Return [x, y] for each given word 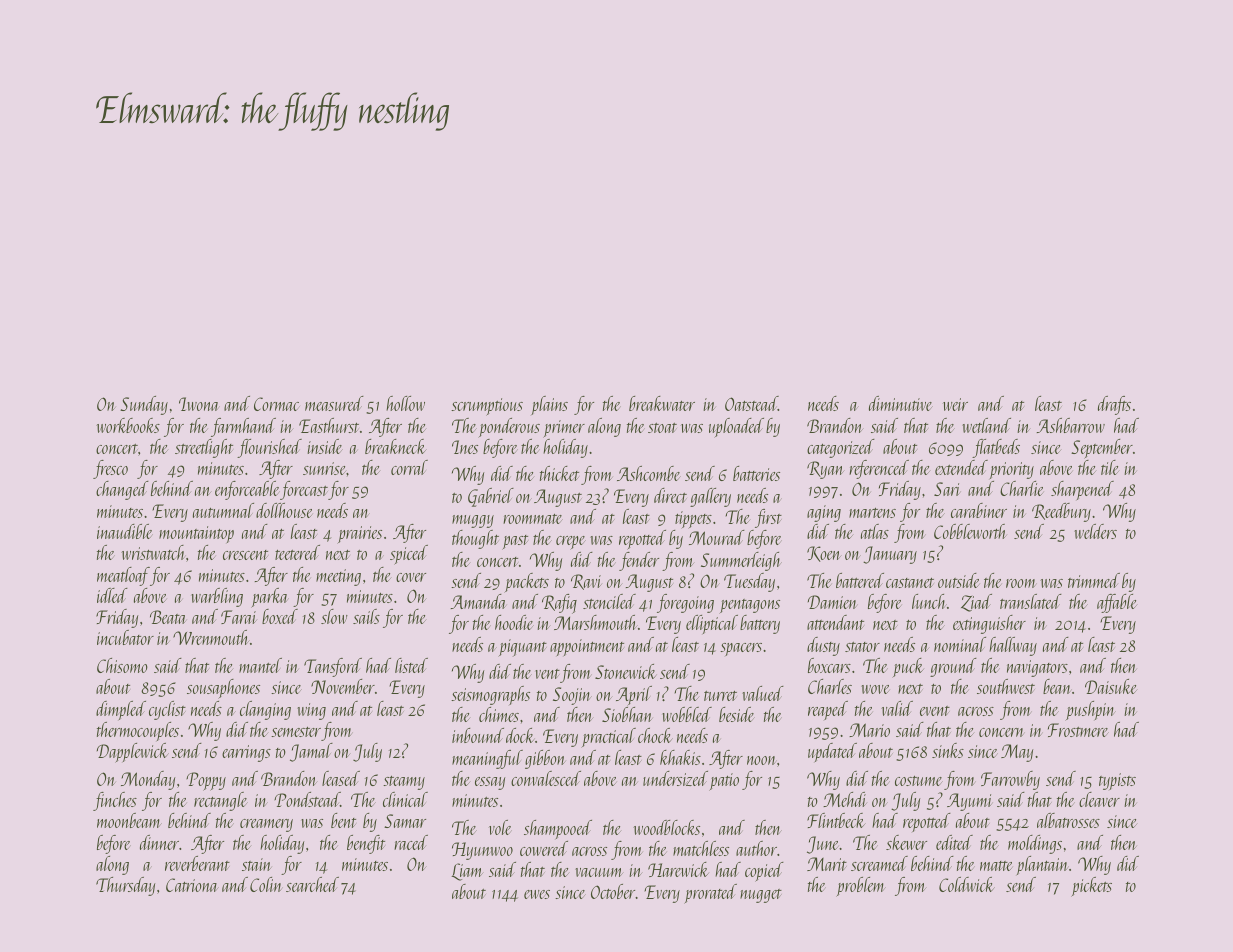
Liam [467, 872]
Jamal [311, 752]
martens [872, 513]
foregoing [685, 603]
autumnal [223, 510]
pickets [1091, 887]
